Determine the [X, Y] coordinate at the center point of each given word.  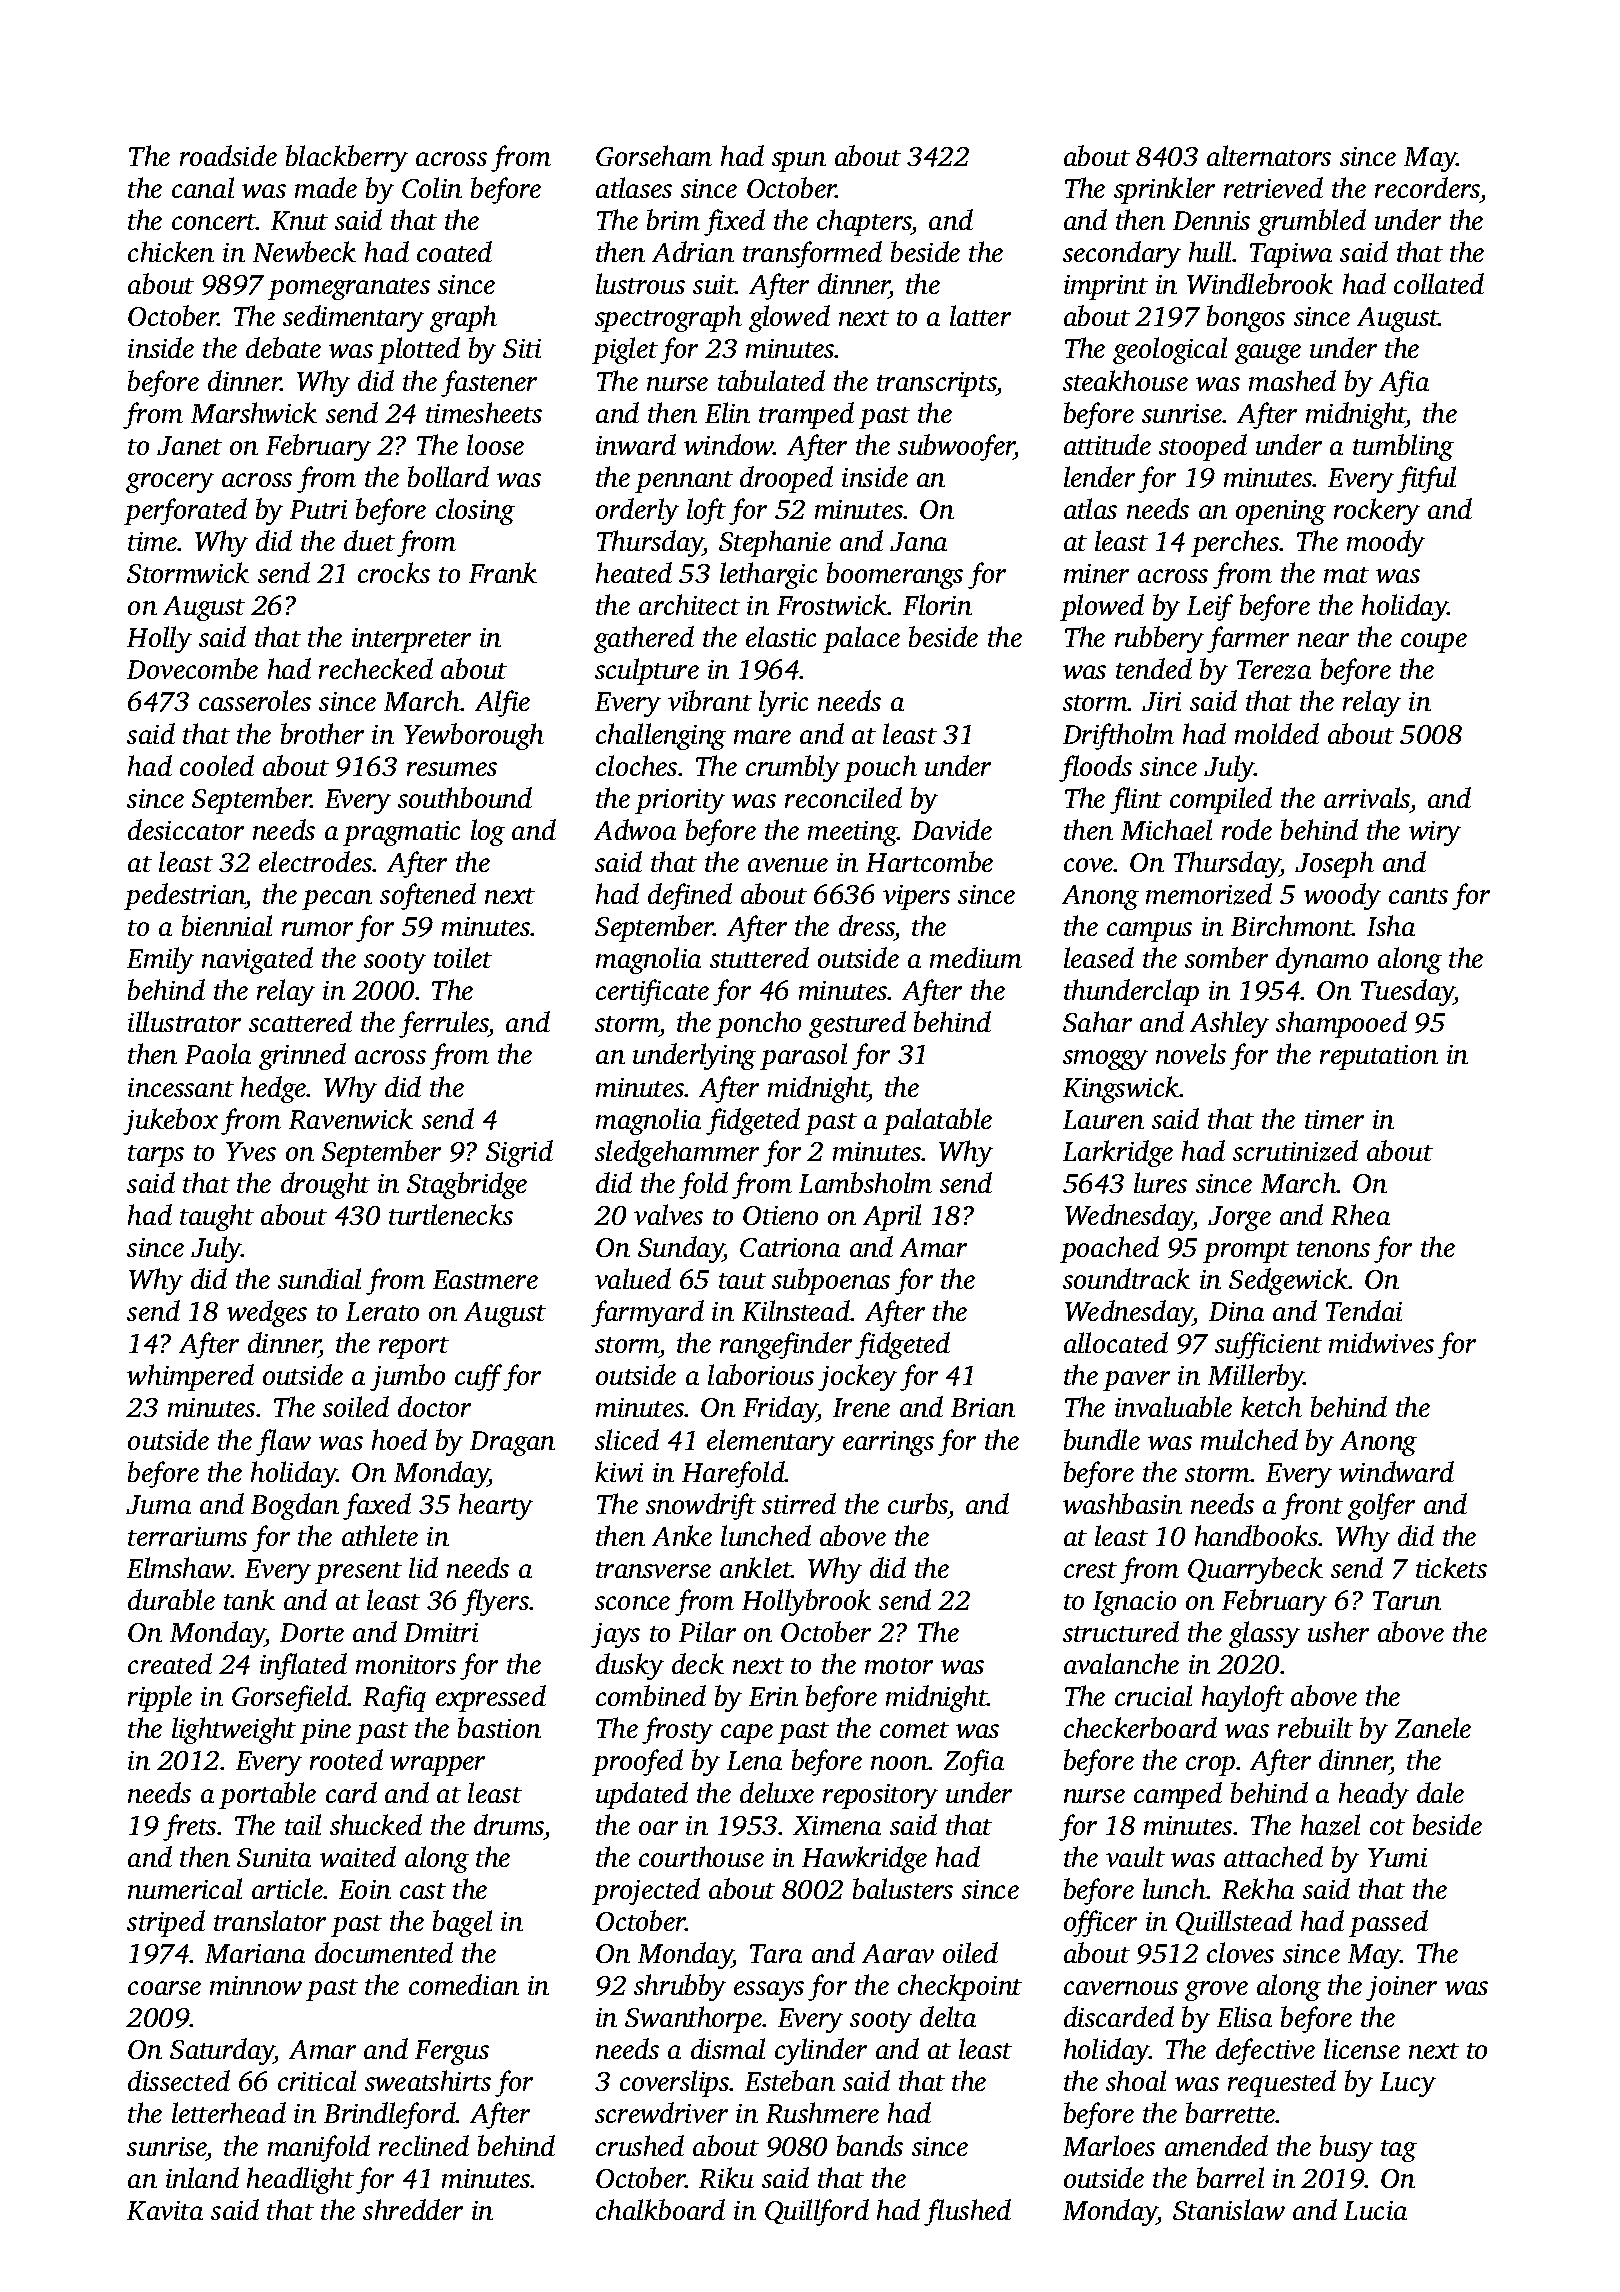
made [326, 187]
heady [1374, 1795]
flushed [967, 2212]
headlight [300, 2180]
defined [690, 896]
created [170, 1663]
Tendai [1364, 1310]
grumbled [1312, 222]
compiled [1221, 800]
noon [899, 1763]
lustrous [640, 283]
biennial [227, 925]
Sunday [681, 1249]
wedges [267, 1313]
